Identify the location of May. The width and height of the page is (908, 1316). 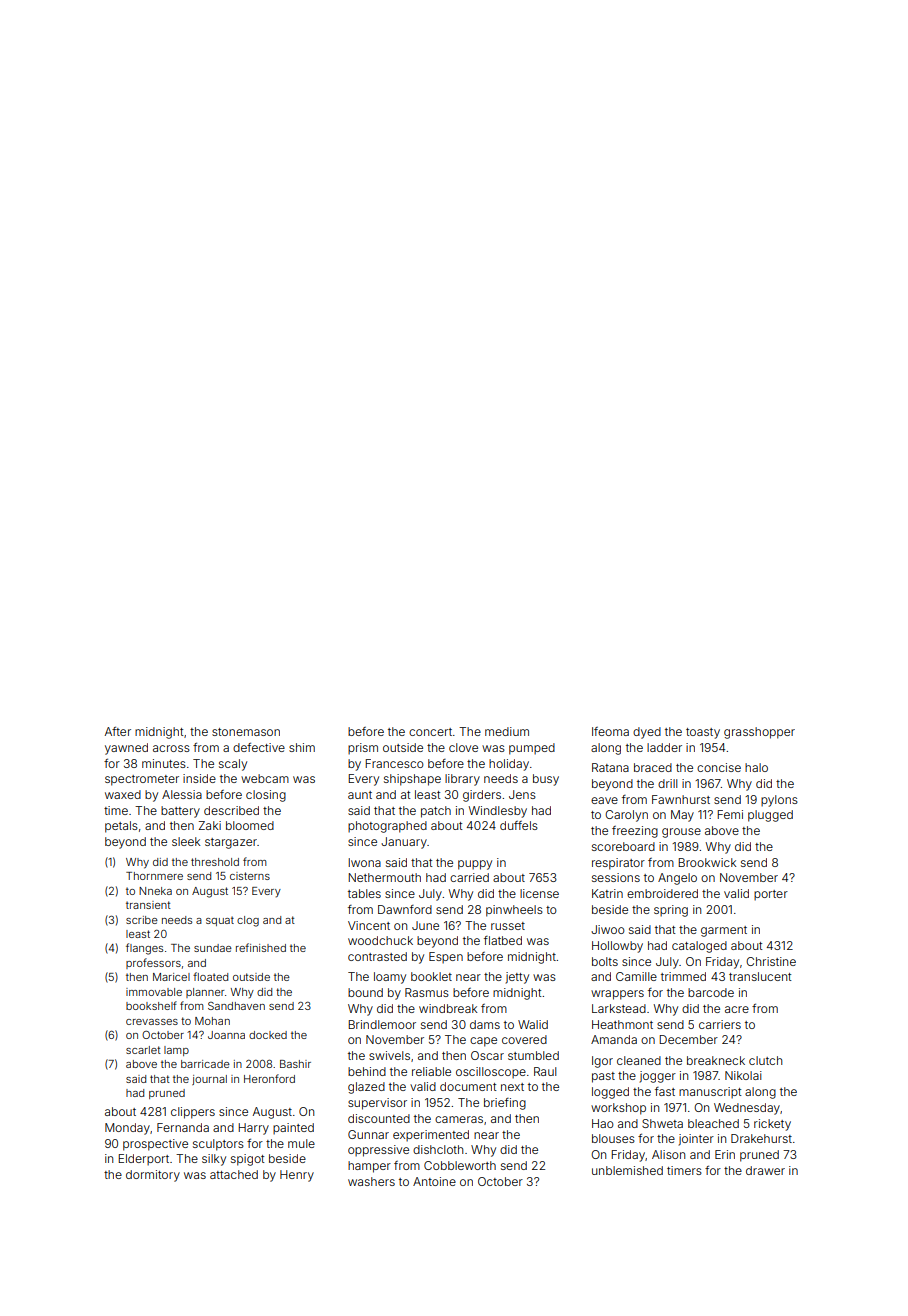
(682, 816).
